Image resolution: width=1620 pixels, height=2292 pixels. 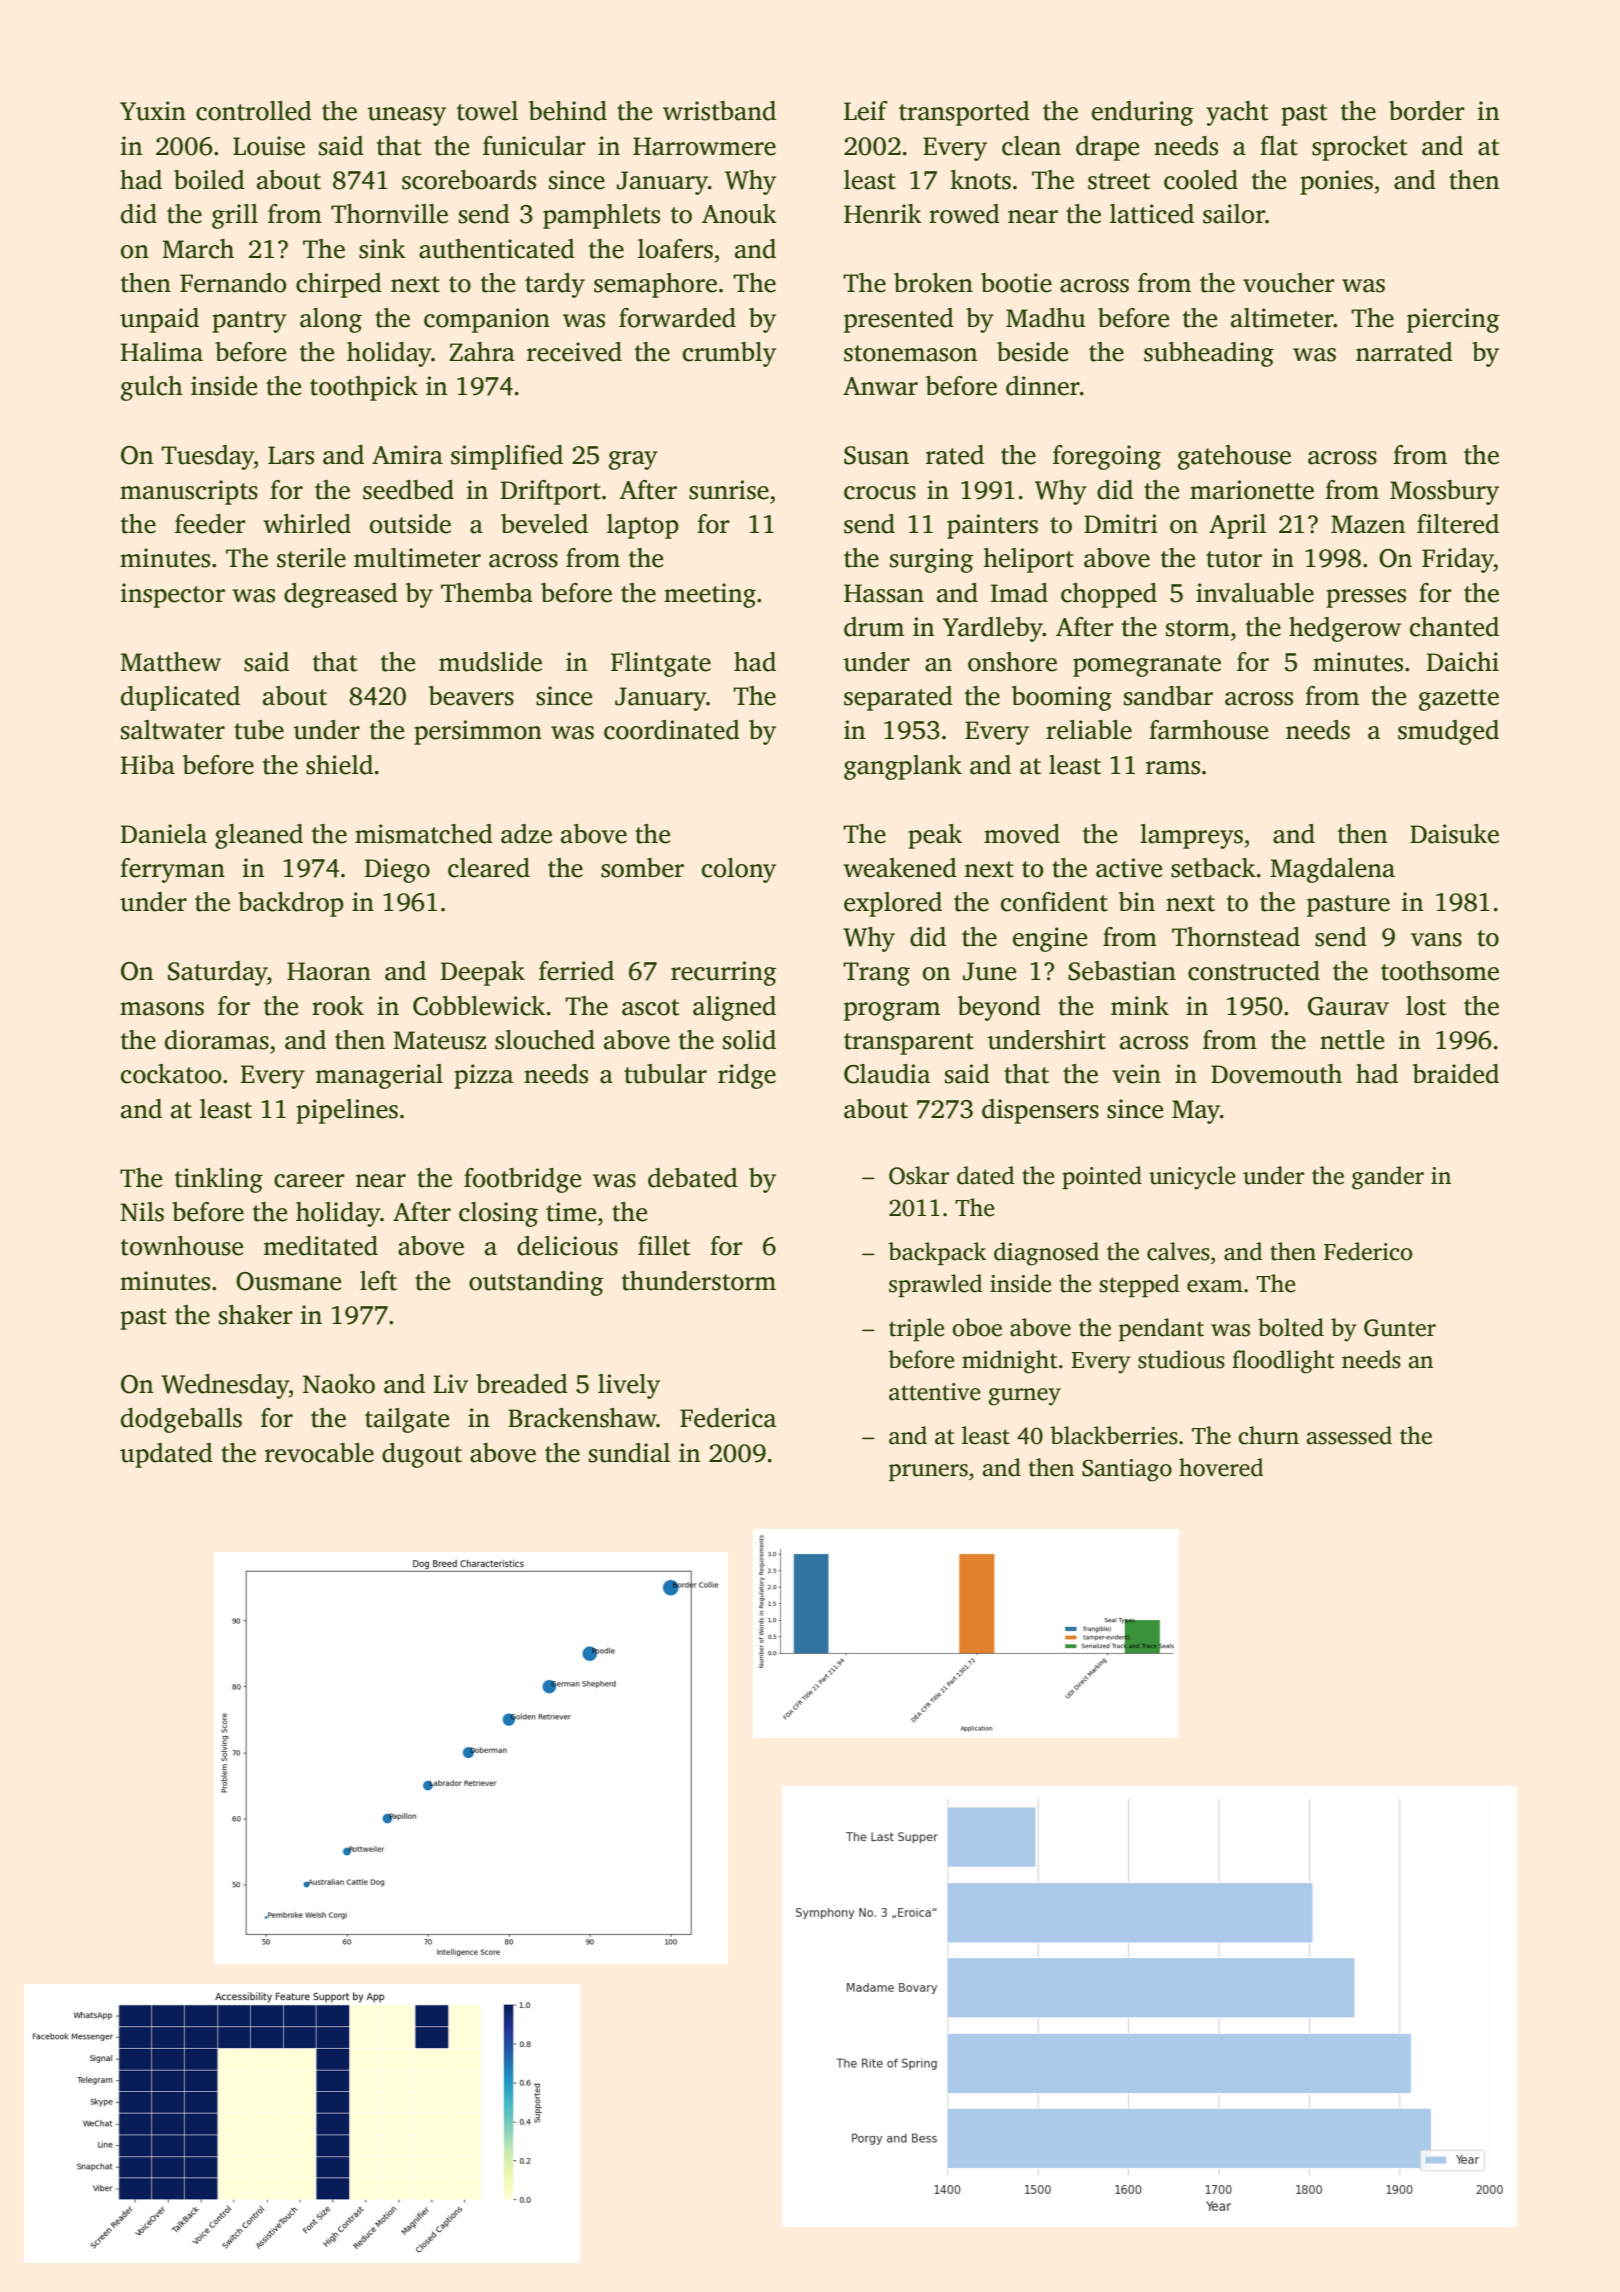 What do you see at coordinates (928, 1472) in the screenshot?
I see `pruners` at bounding box center [928, 1472].
